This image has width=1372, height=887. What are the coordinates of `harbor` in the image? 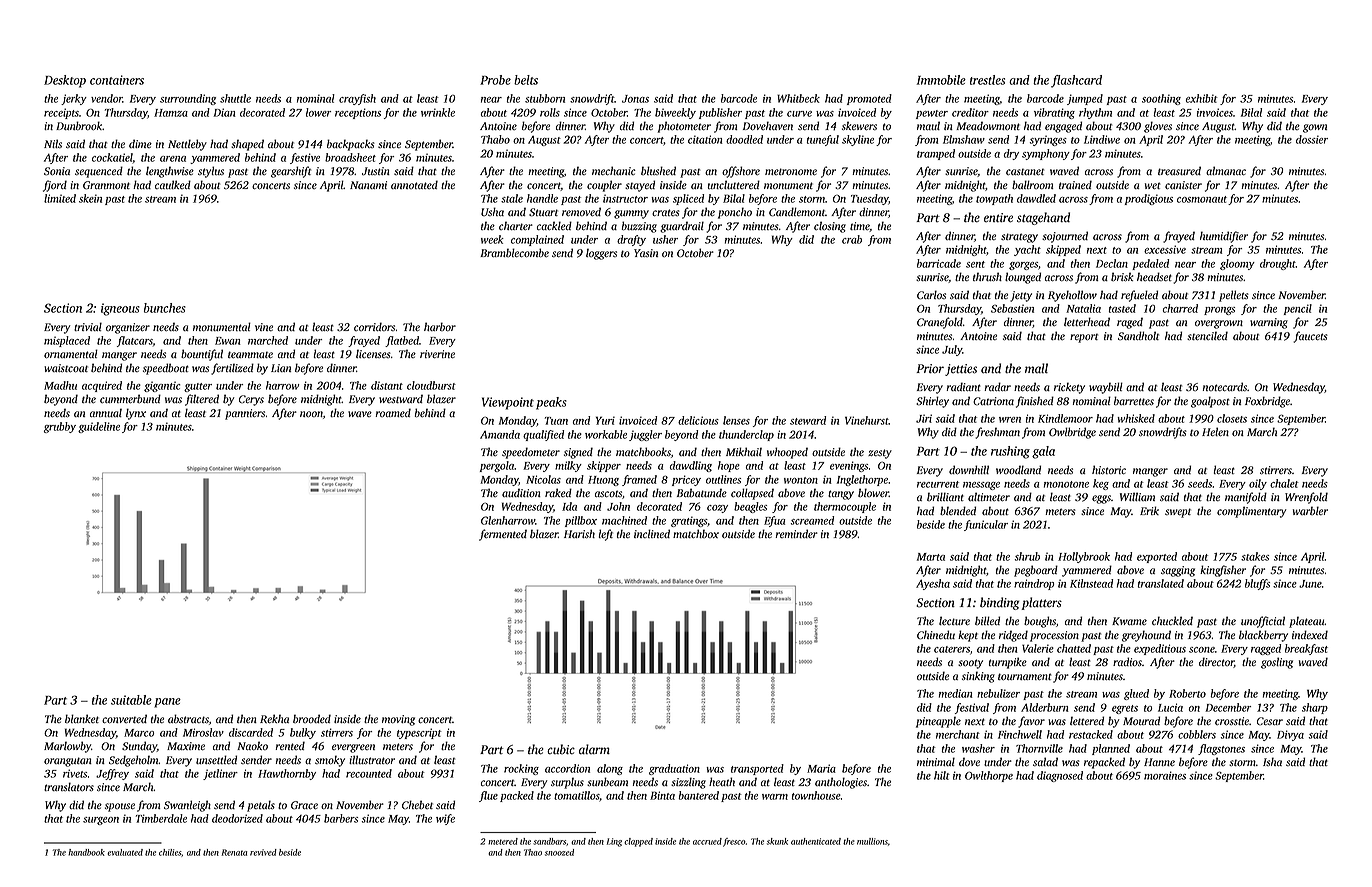 It's located at (440, 327).
